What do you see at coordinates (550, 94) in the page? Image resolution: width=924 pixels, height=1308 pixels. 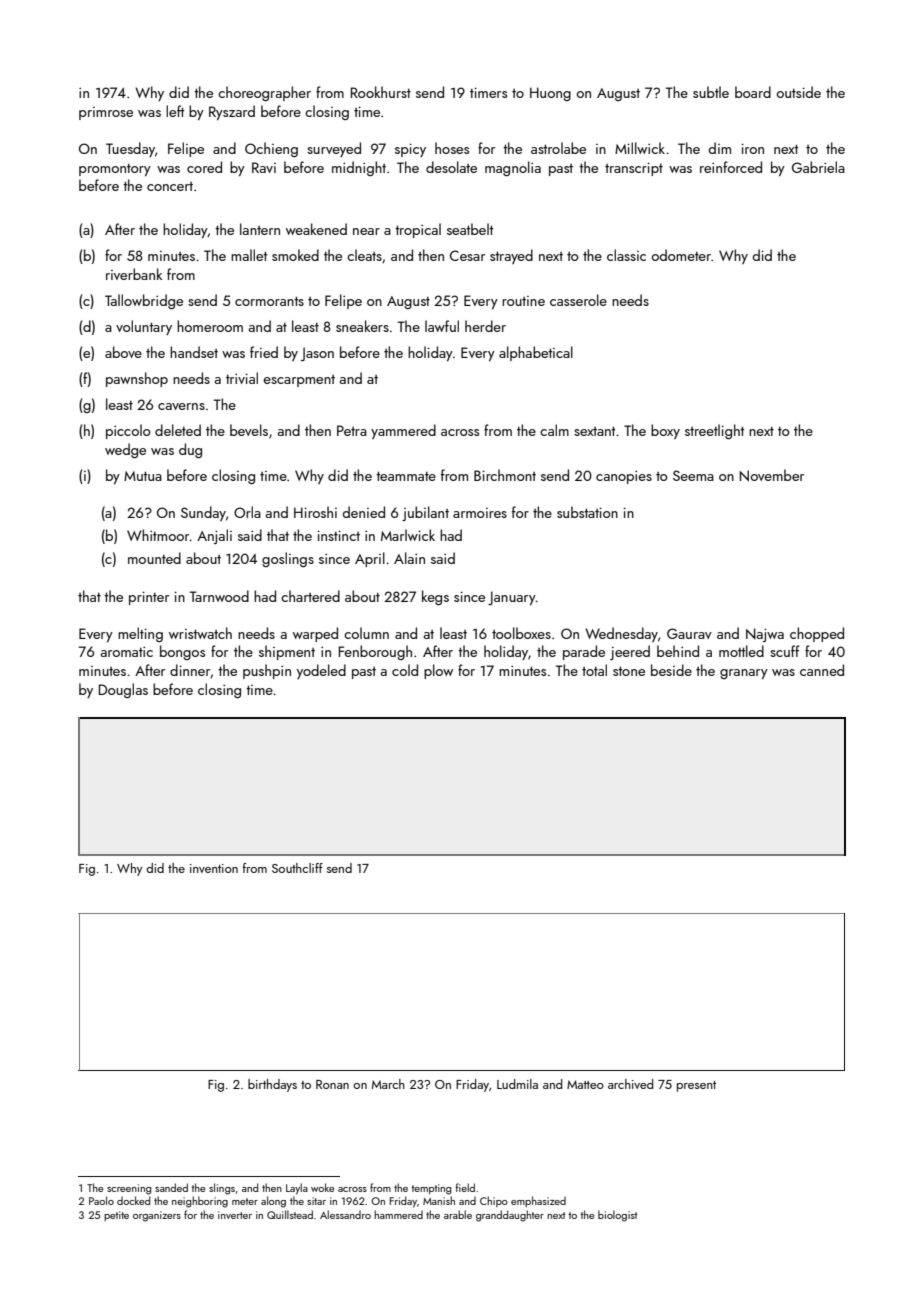 I see `Huong` at bounding box center [550, 94].
